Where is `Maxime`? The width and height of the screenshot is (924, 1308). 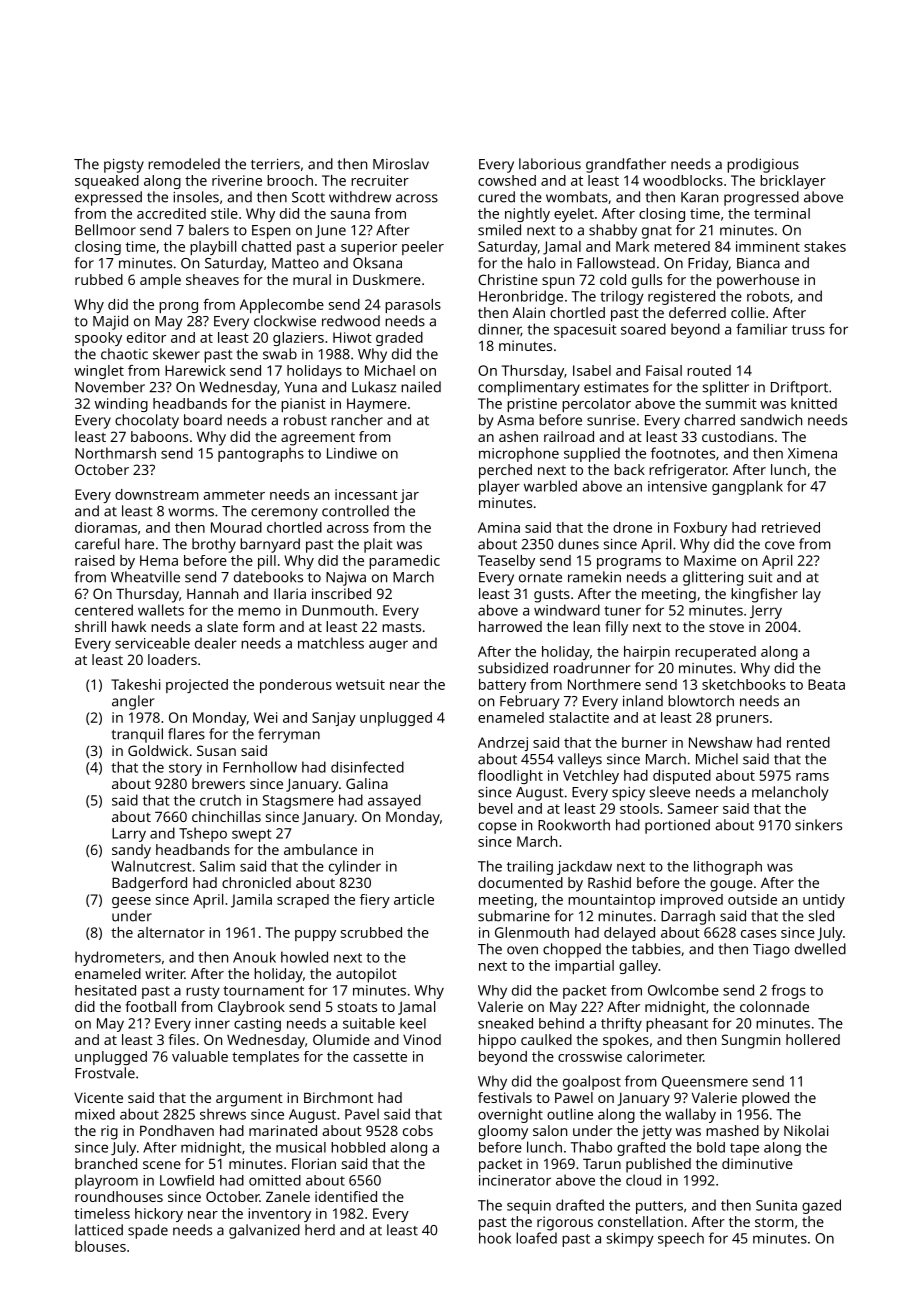 Maxime is located at coordinates (710, 560).
